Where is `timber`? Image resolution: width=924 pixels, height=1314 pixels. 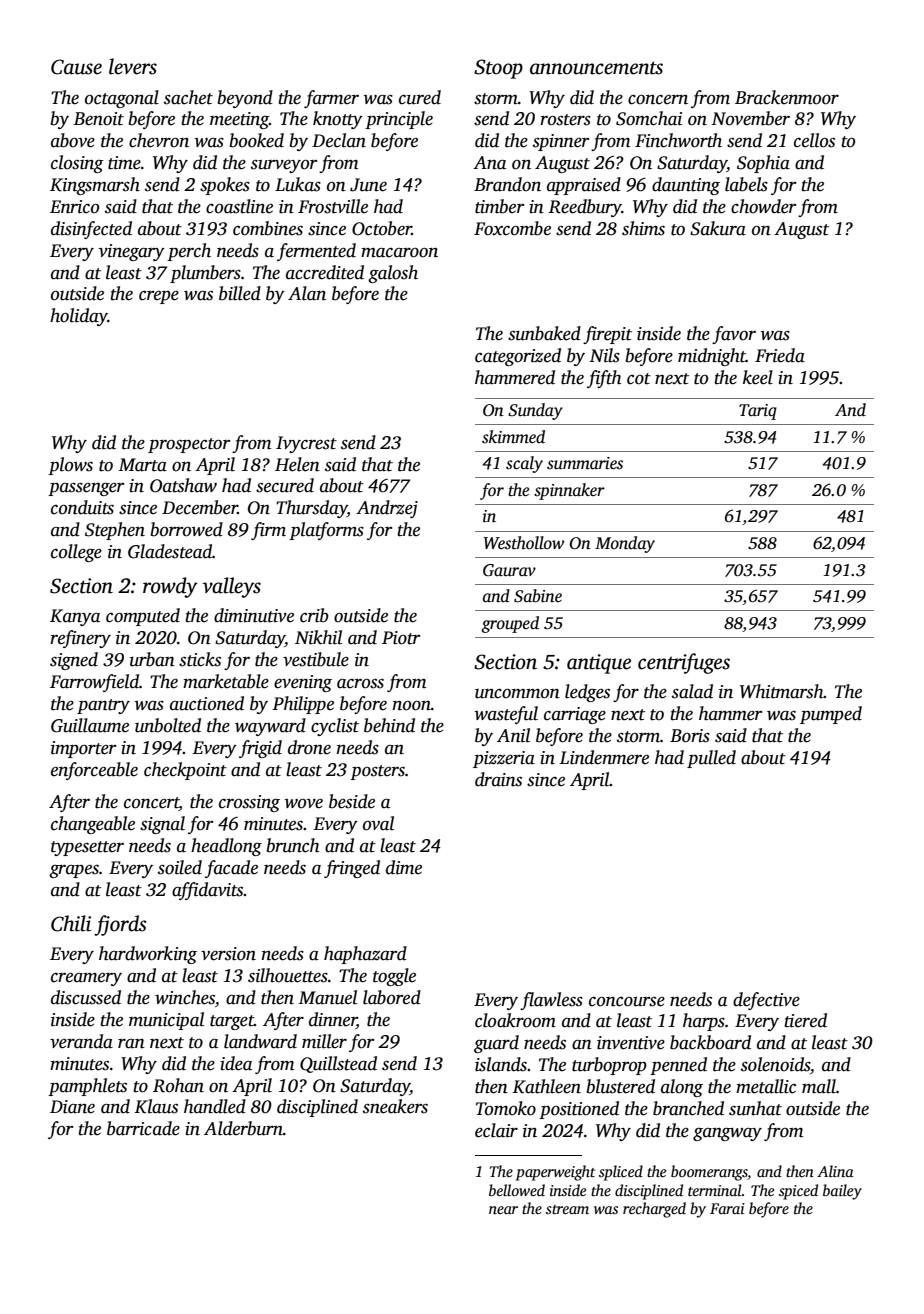
timber is located at coordinates (499, 206).
